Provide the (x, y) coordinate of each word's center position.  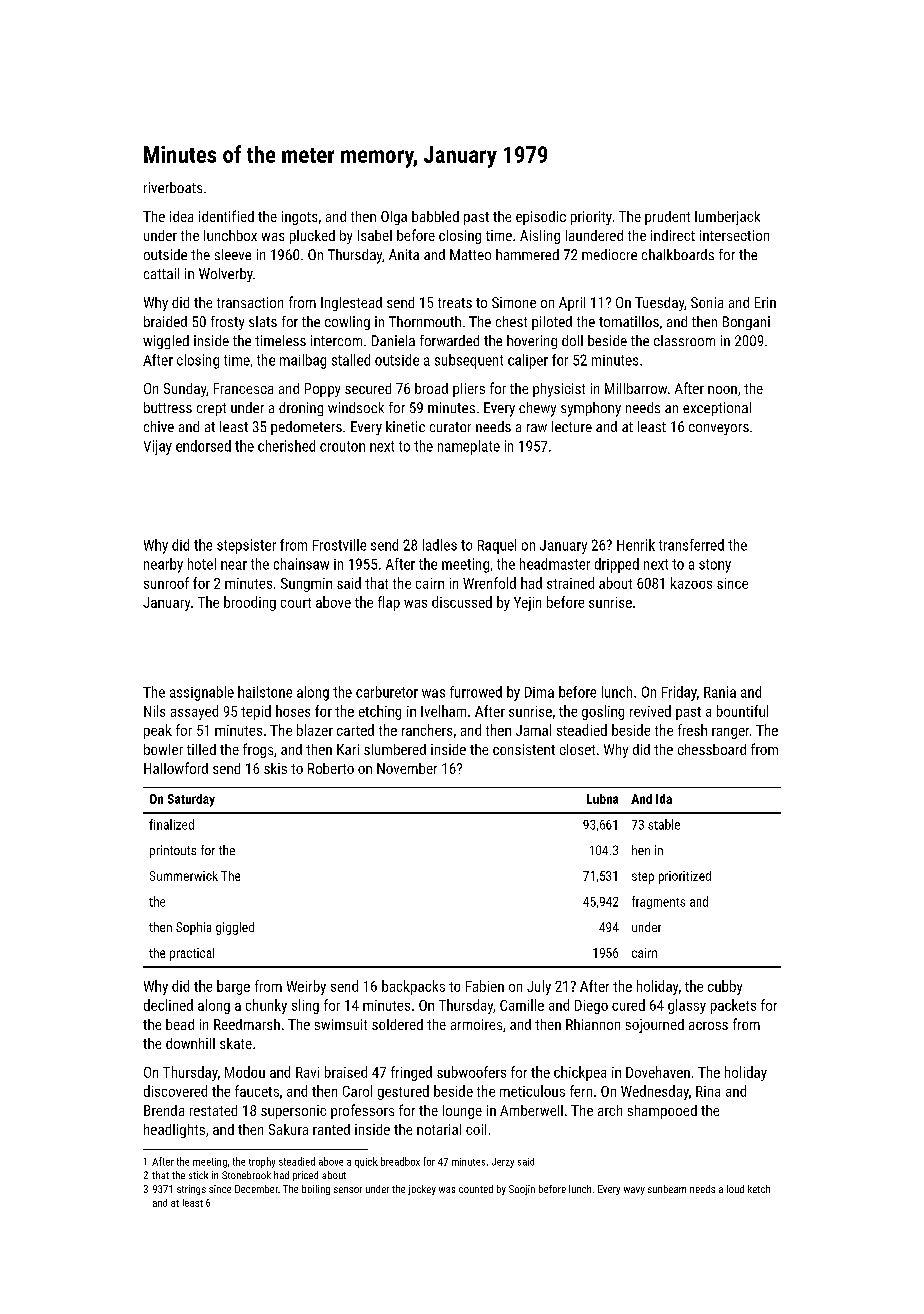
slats (263, 321)
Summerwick (184, 876)
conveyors (719, 429)
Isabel (375, 235)
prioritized (685, 877)
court (296, 603)
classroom (684, 340)
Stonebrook (246, 1175)
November (407, 768)
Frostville (339, 545)
